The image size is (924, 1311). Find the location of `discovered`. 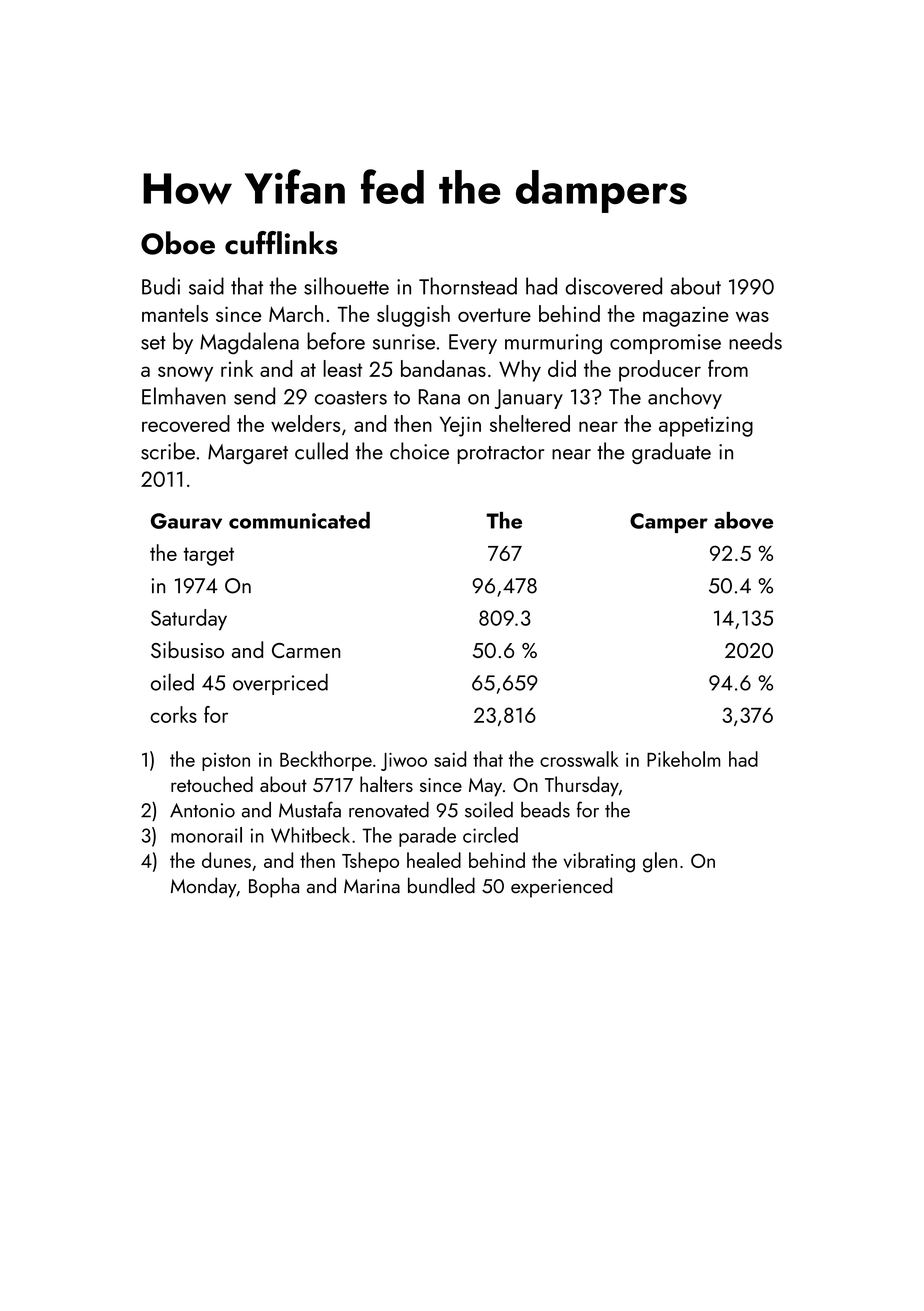

discovered is located at coordinates (614, 286).
